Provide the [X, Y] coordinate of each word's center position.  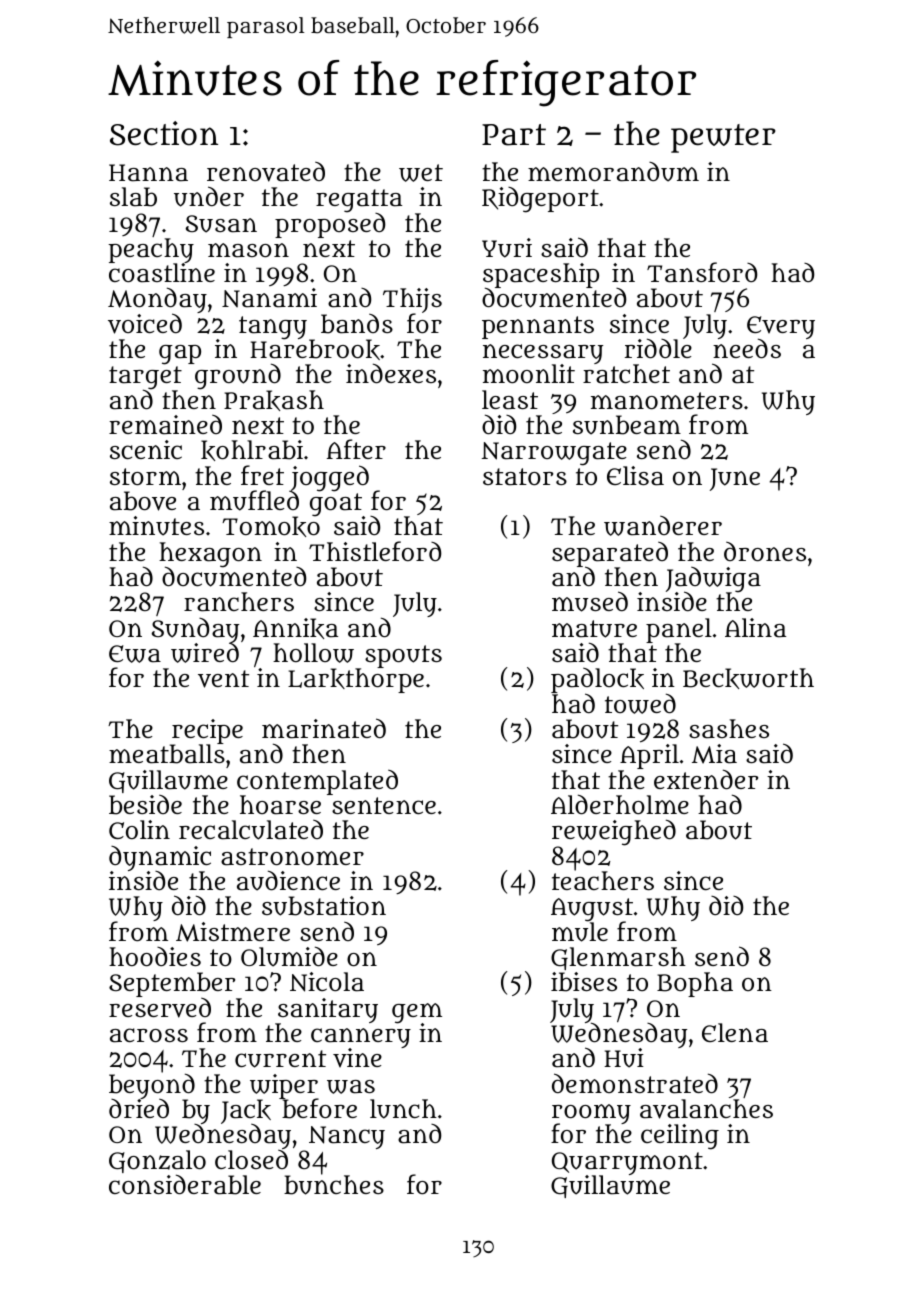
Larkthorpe [356, 681]
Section [164, 133]
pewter [723, 138]
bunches [334, 1185]
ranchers [239, 602]
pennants [538, 327]
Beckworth [748, 678]
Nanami [269, 298]
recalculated [251, 830]
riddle [658, 348]
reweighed [614, 832]
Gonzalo [157, 1161]
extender [706, 779]
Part [514, 135]
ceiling [680, 1137]
